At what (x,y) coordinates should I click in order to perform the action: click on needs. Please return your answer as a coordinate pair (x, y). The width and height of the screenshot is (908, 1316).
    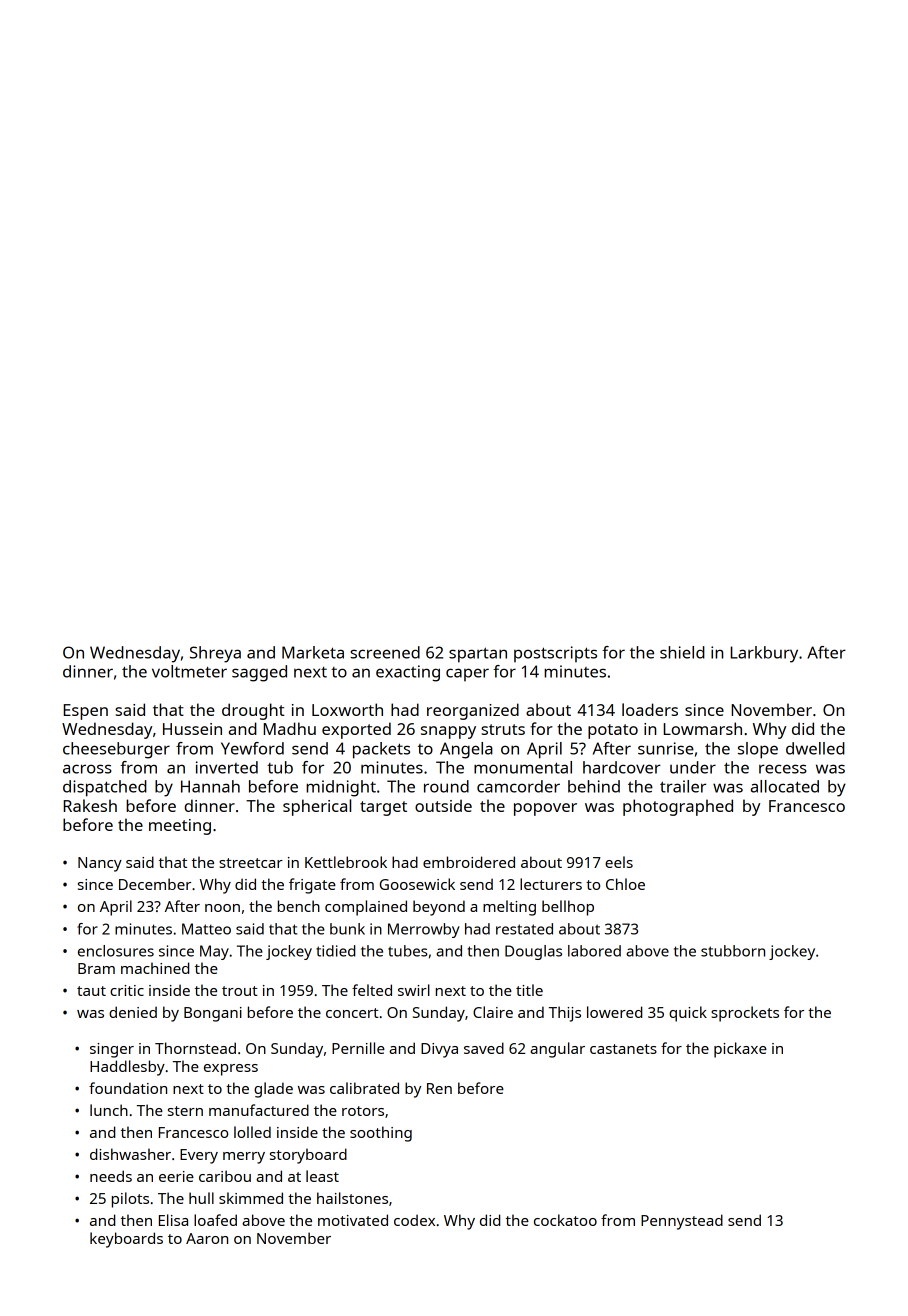
    Looking at the image, I should click on (111, 1176).
